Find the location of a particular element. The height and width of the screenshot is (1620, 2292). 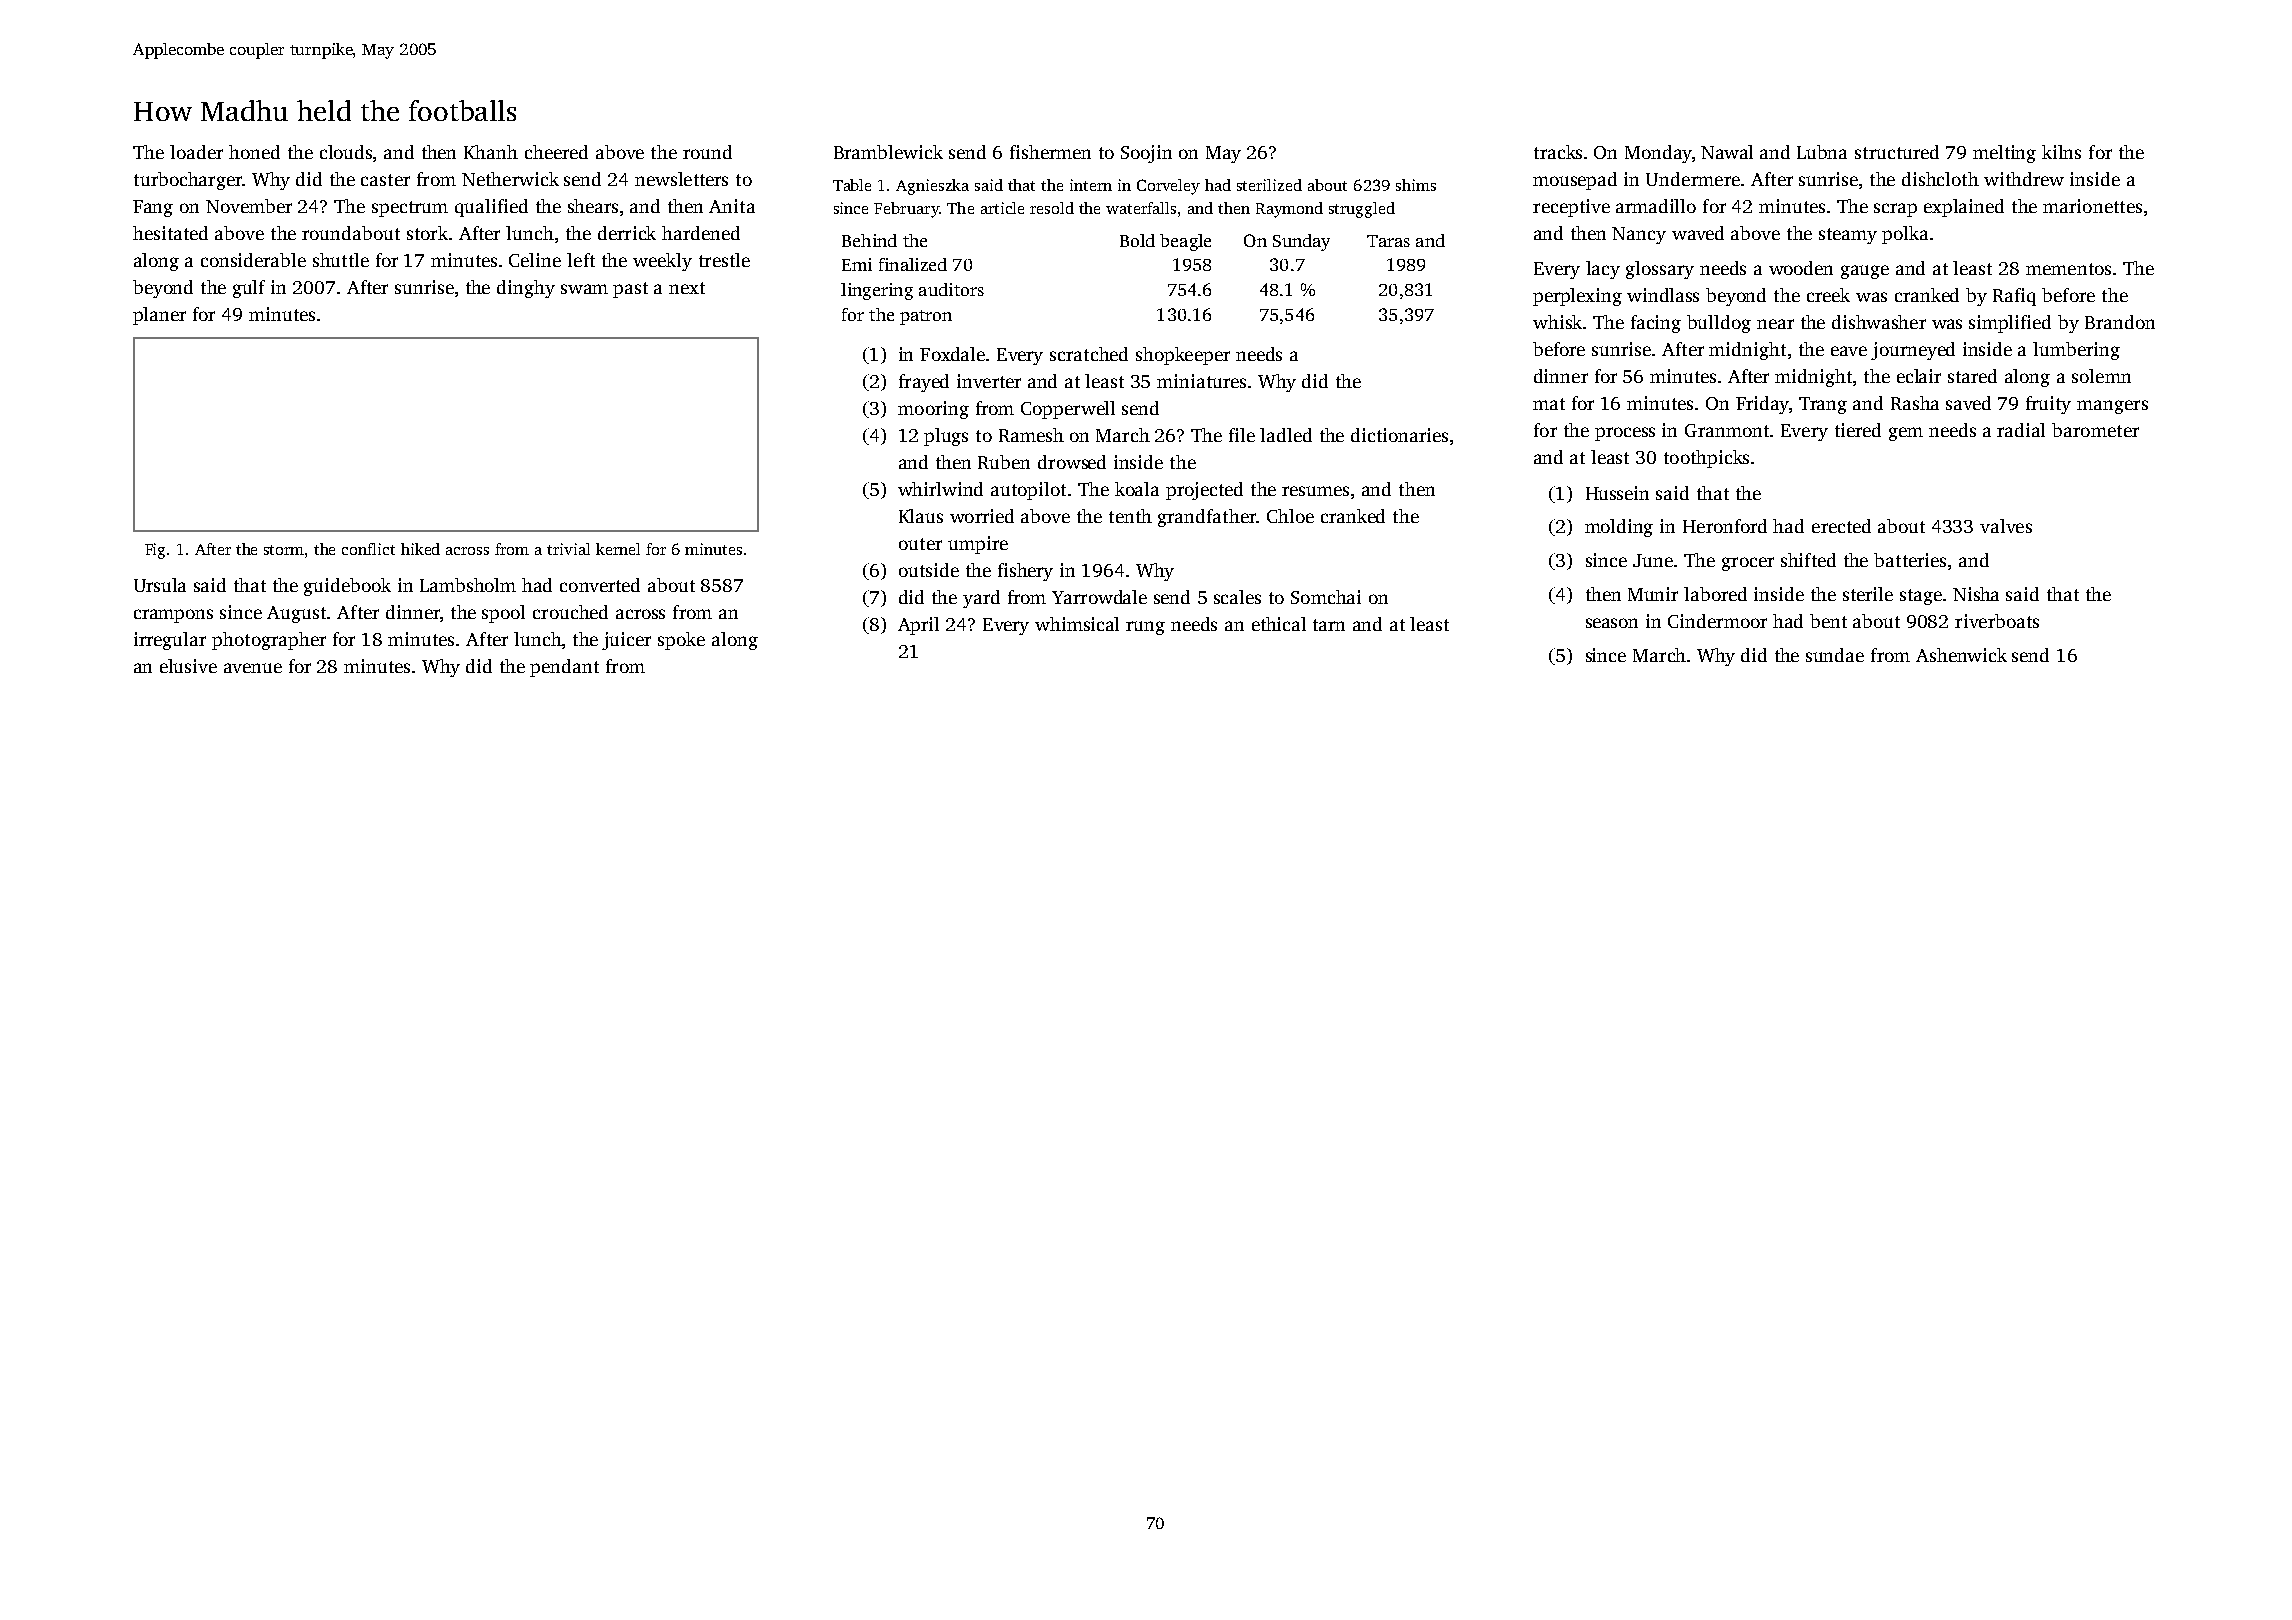

gulf is located at coordinates (249, 289).
